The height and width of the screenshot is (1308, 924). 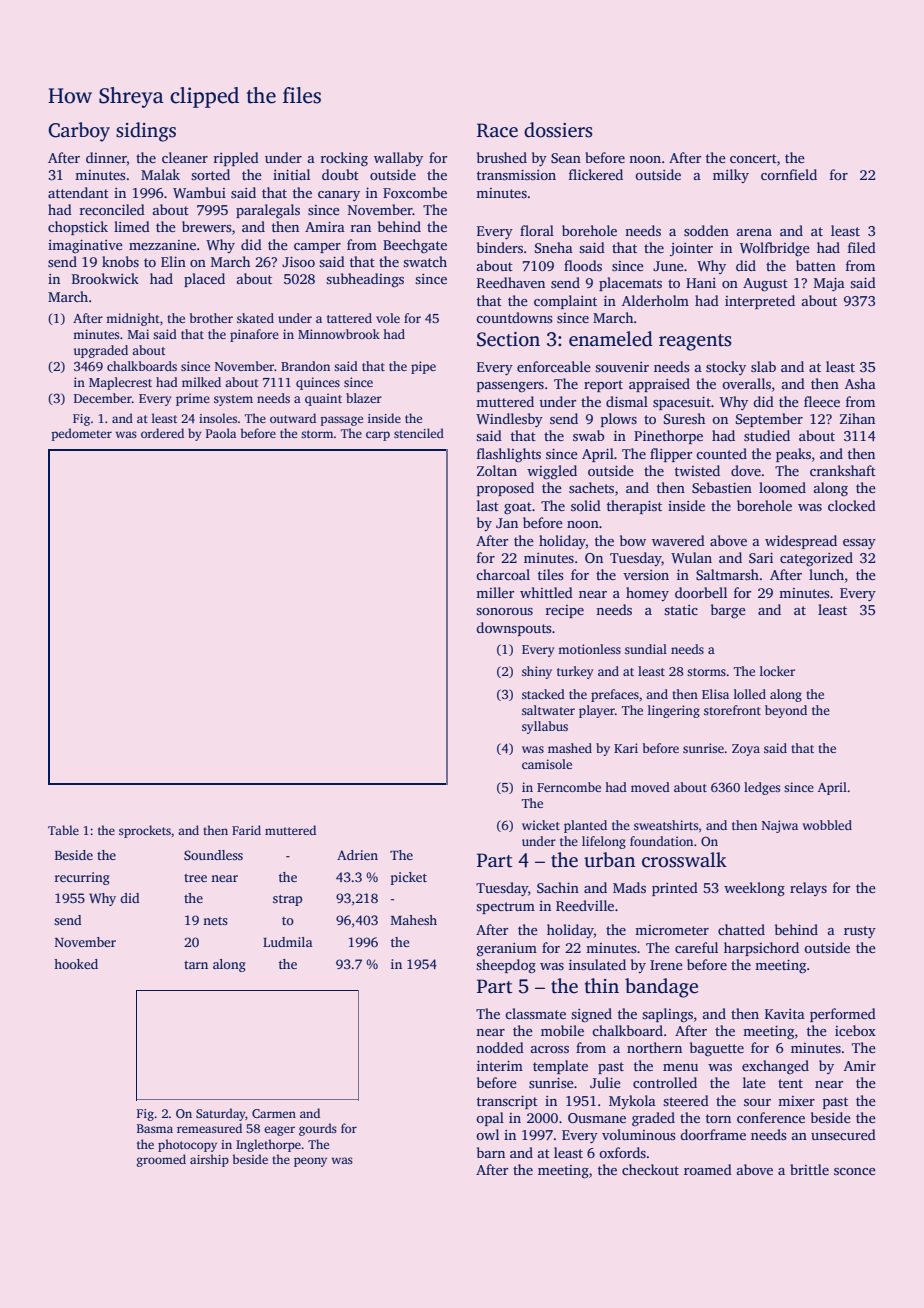 What do you see at coordinates (497, 130) in the screenshot?
I see `Race` at bounding box center [497, 130].
